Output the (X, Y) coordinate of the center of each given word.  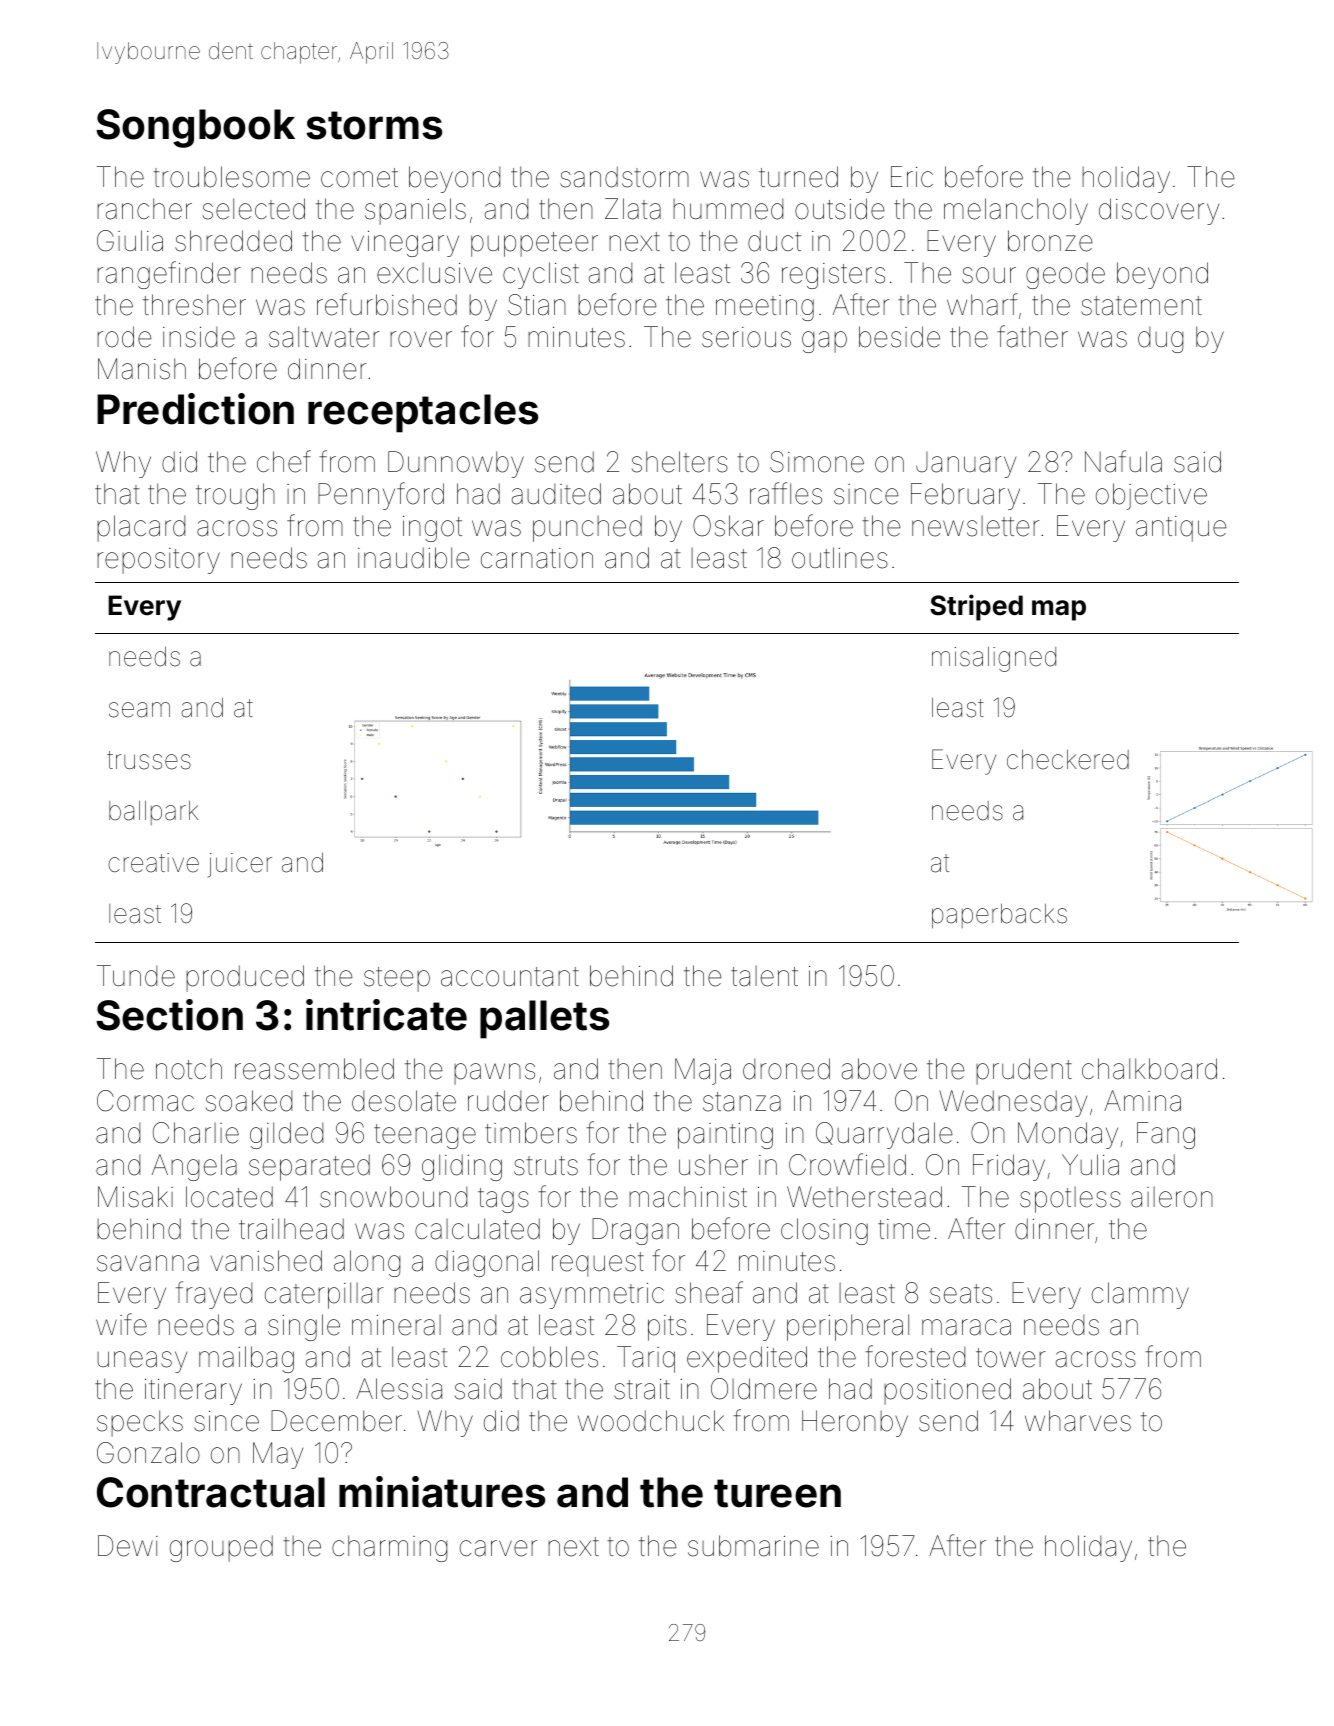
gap (824, 342)
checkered (1068, 760)
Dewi (128, 1546)
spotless (1070, 1200)
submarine (753, 1546)
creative (153, 863)
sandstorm (624, 177)
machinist (688, 1197)
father (1032, 336)
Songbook (195, 128)
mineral (396, 1325)
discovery (1159, 211)
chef (284, 461)
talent (764, 976)
